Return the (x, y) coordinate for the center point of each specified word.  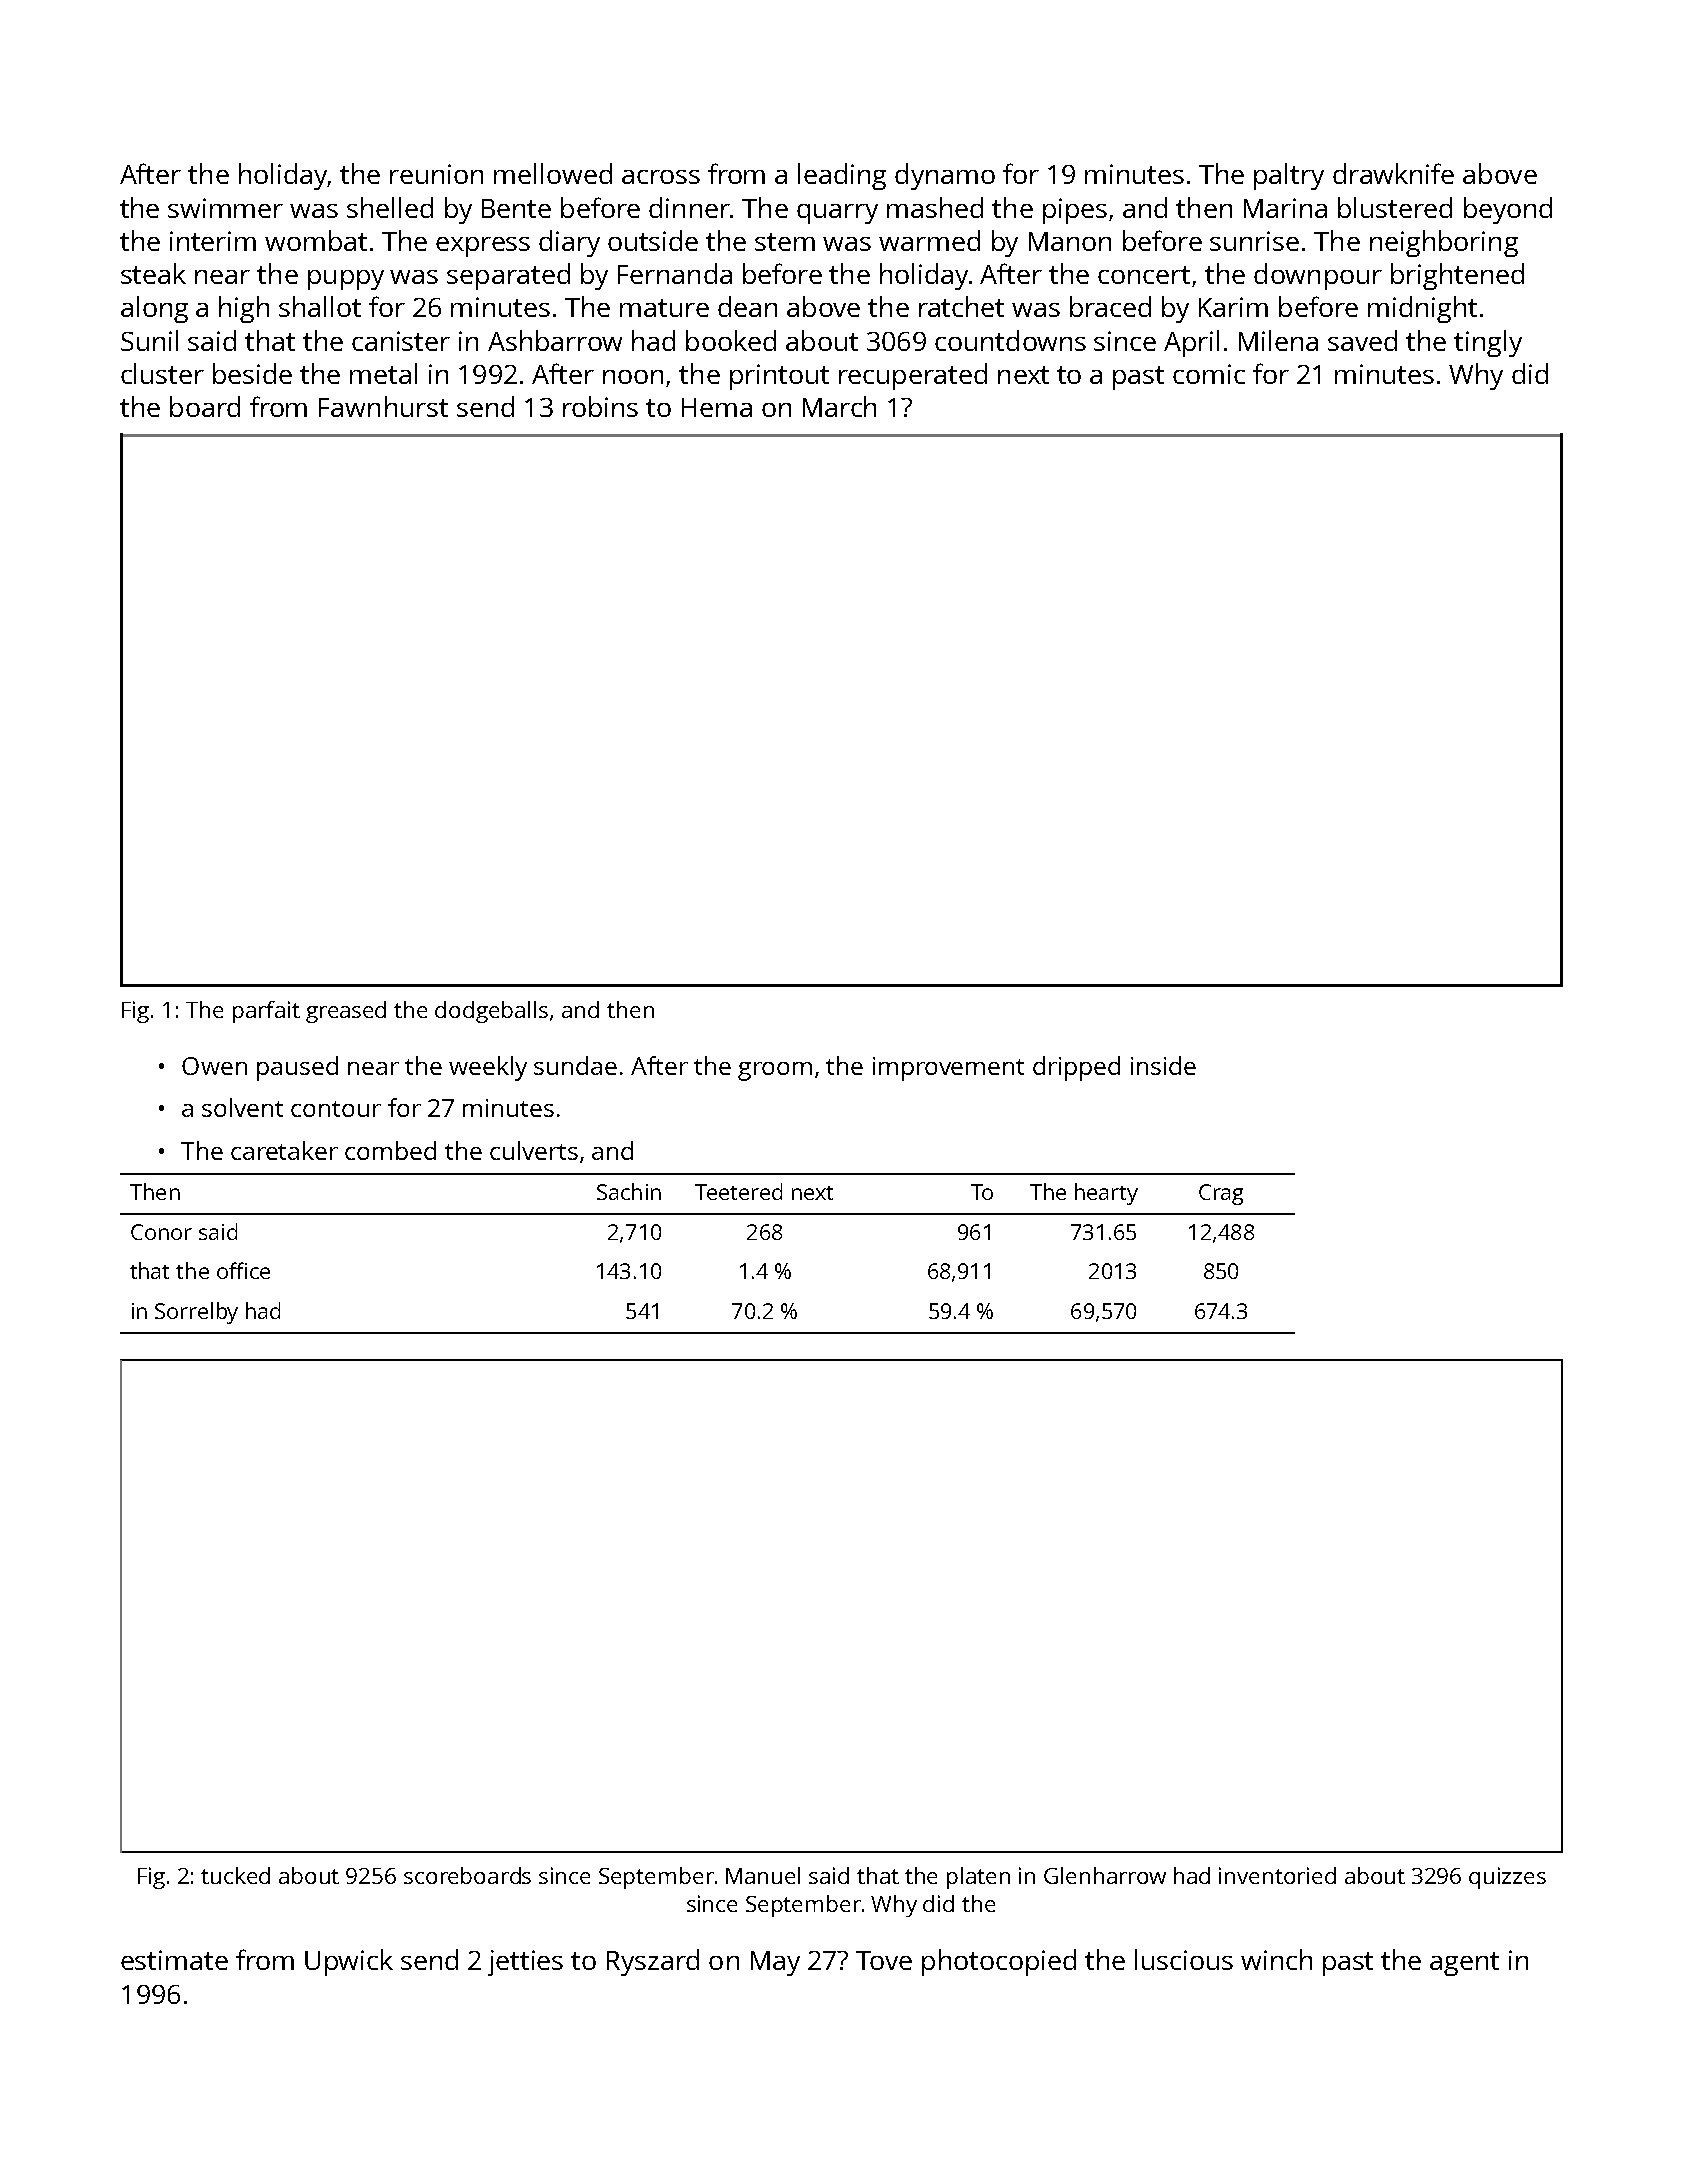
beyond (1508, 210)
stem (785, 242)
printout (779, 377)
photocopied (999, 1962)
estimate (174, 1960)
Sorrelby (196, 1313)
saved (1362, 340)
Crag (1221, 1194)
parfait (266, 1012)
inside (1163, 1065)
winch (1276, 1959)
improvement (948, 1069)
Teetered (738, 1191)
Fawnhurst (383, 406)
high (244, 309)
